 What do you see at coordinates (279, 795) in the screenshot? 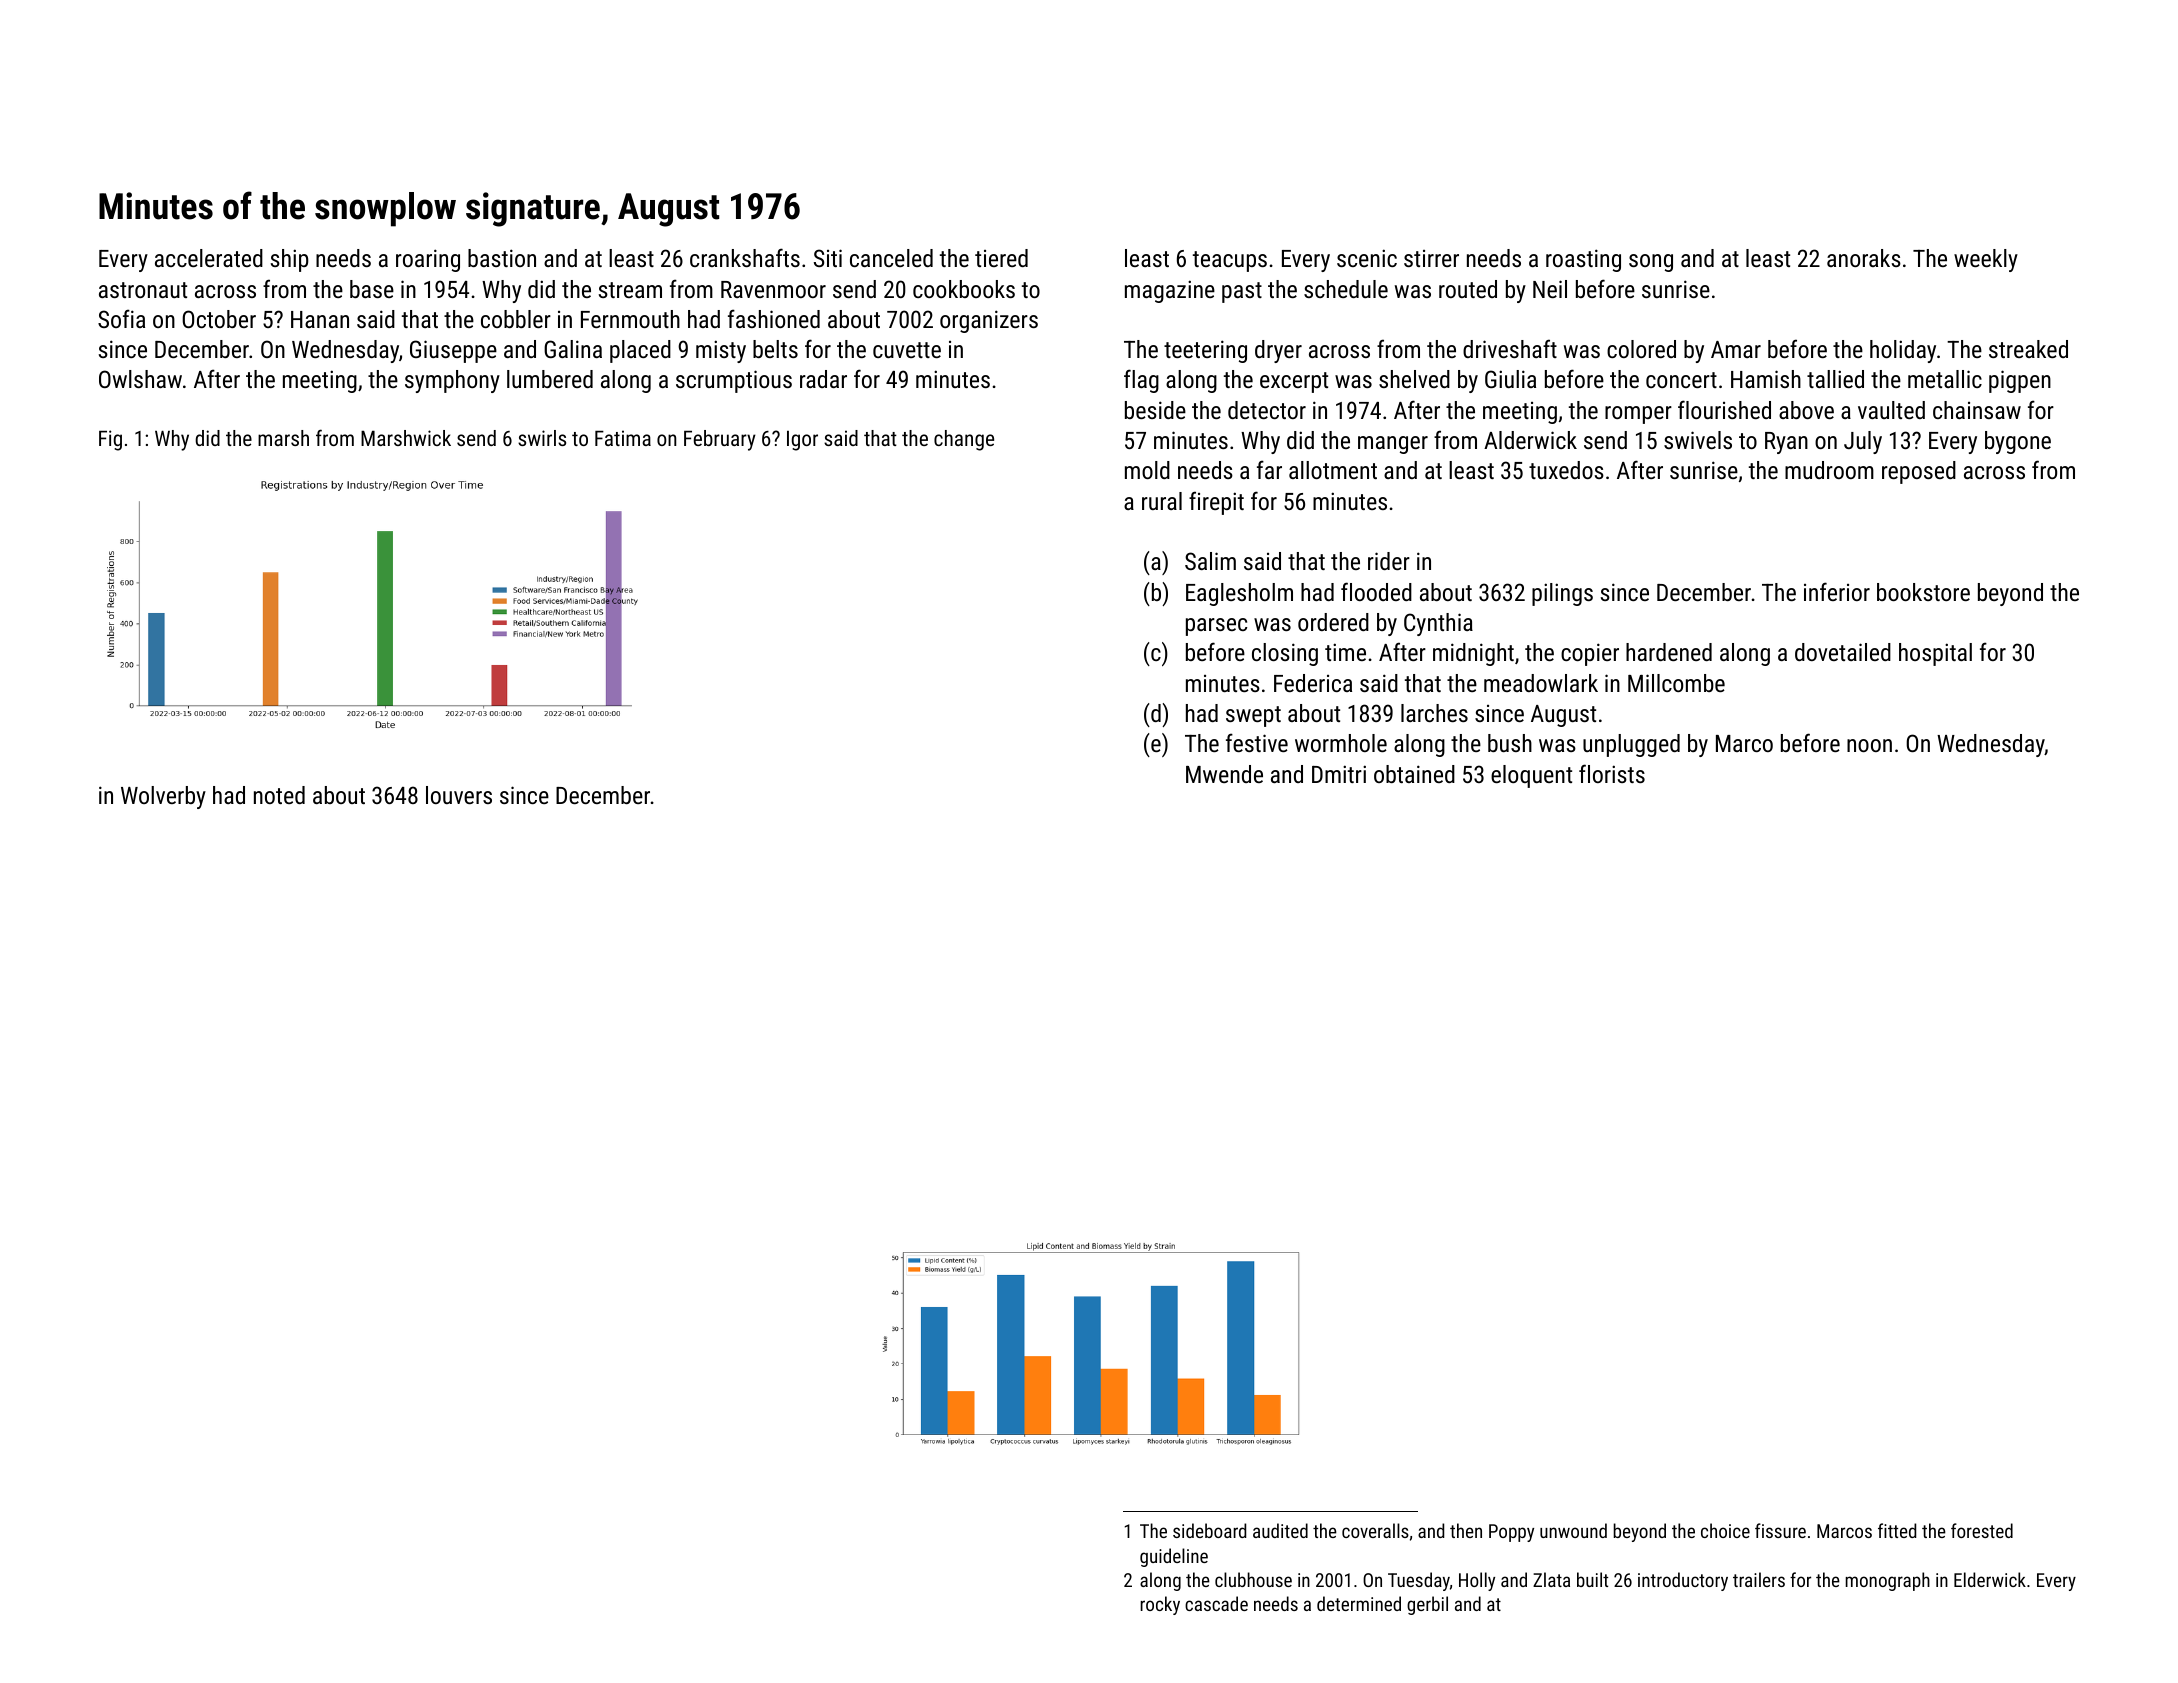
I see `noted` at bounding box center [279, 795].
